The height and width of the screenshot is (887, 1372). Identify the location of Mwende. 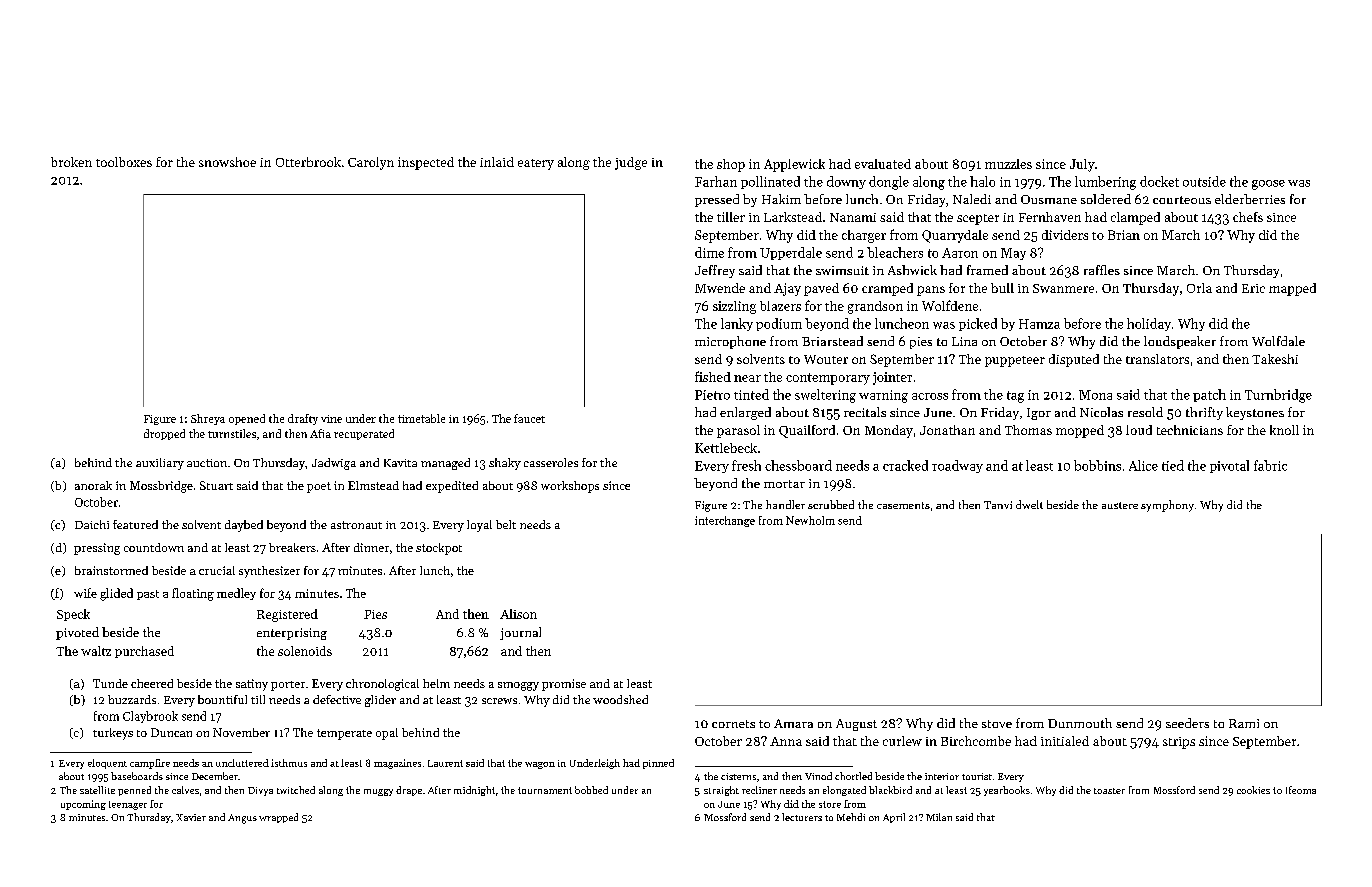
(720, 288).
